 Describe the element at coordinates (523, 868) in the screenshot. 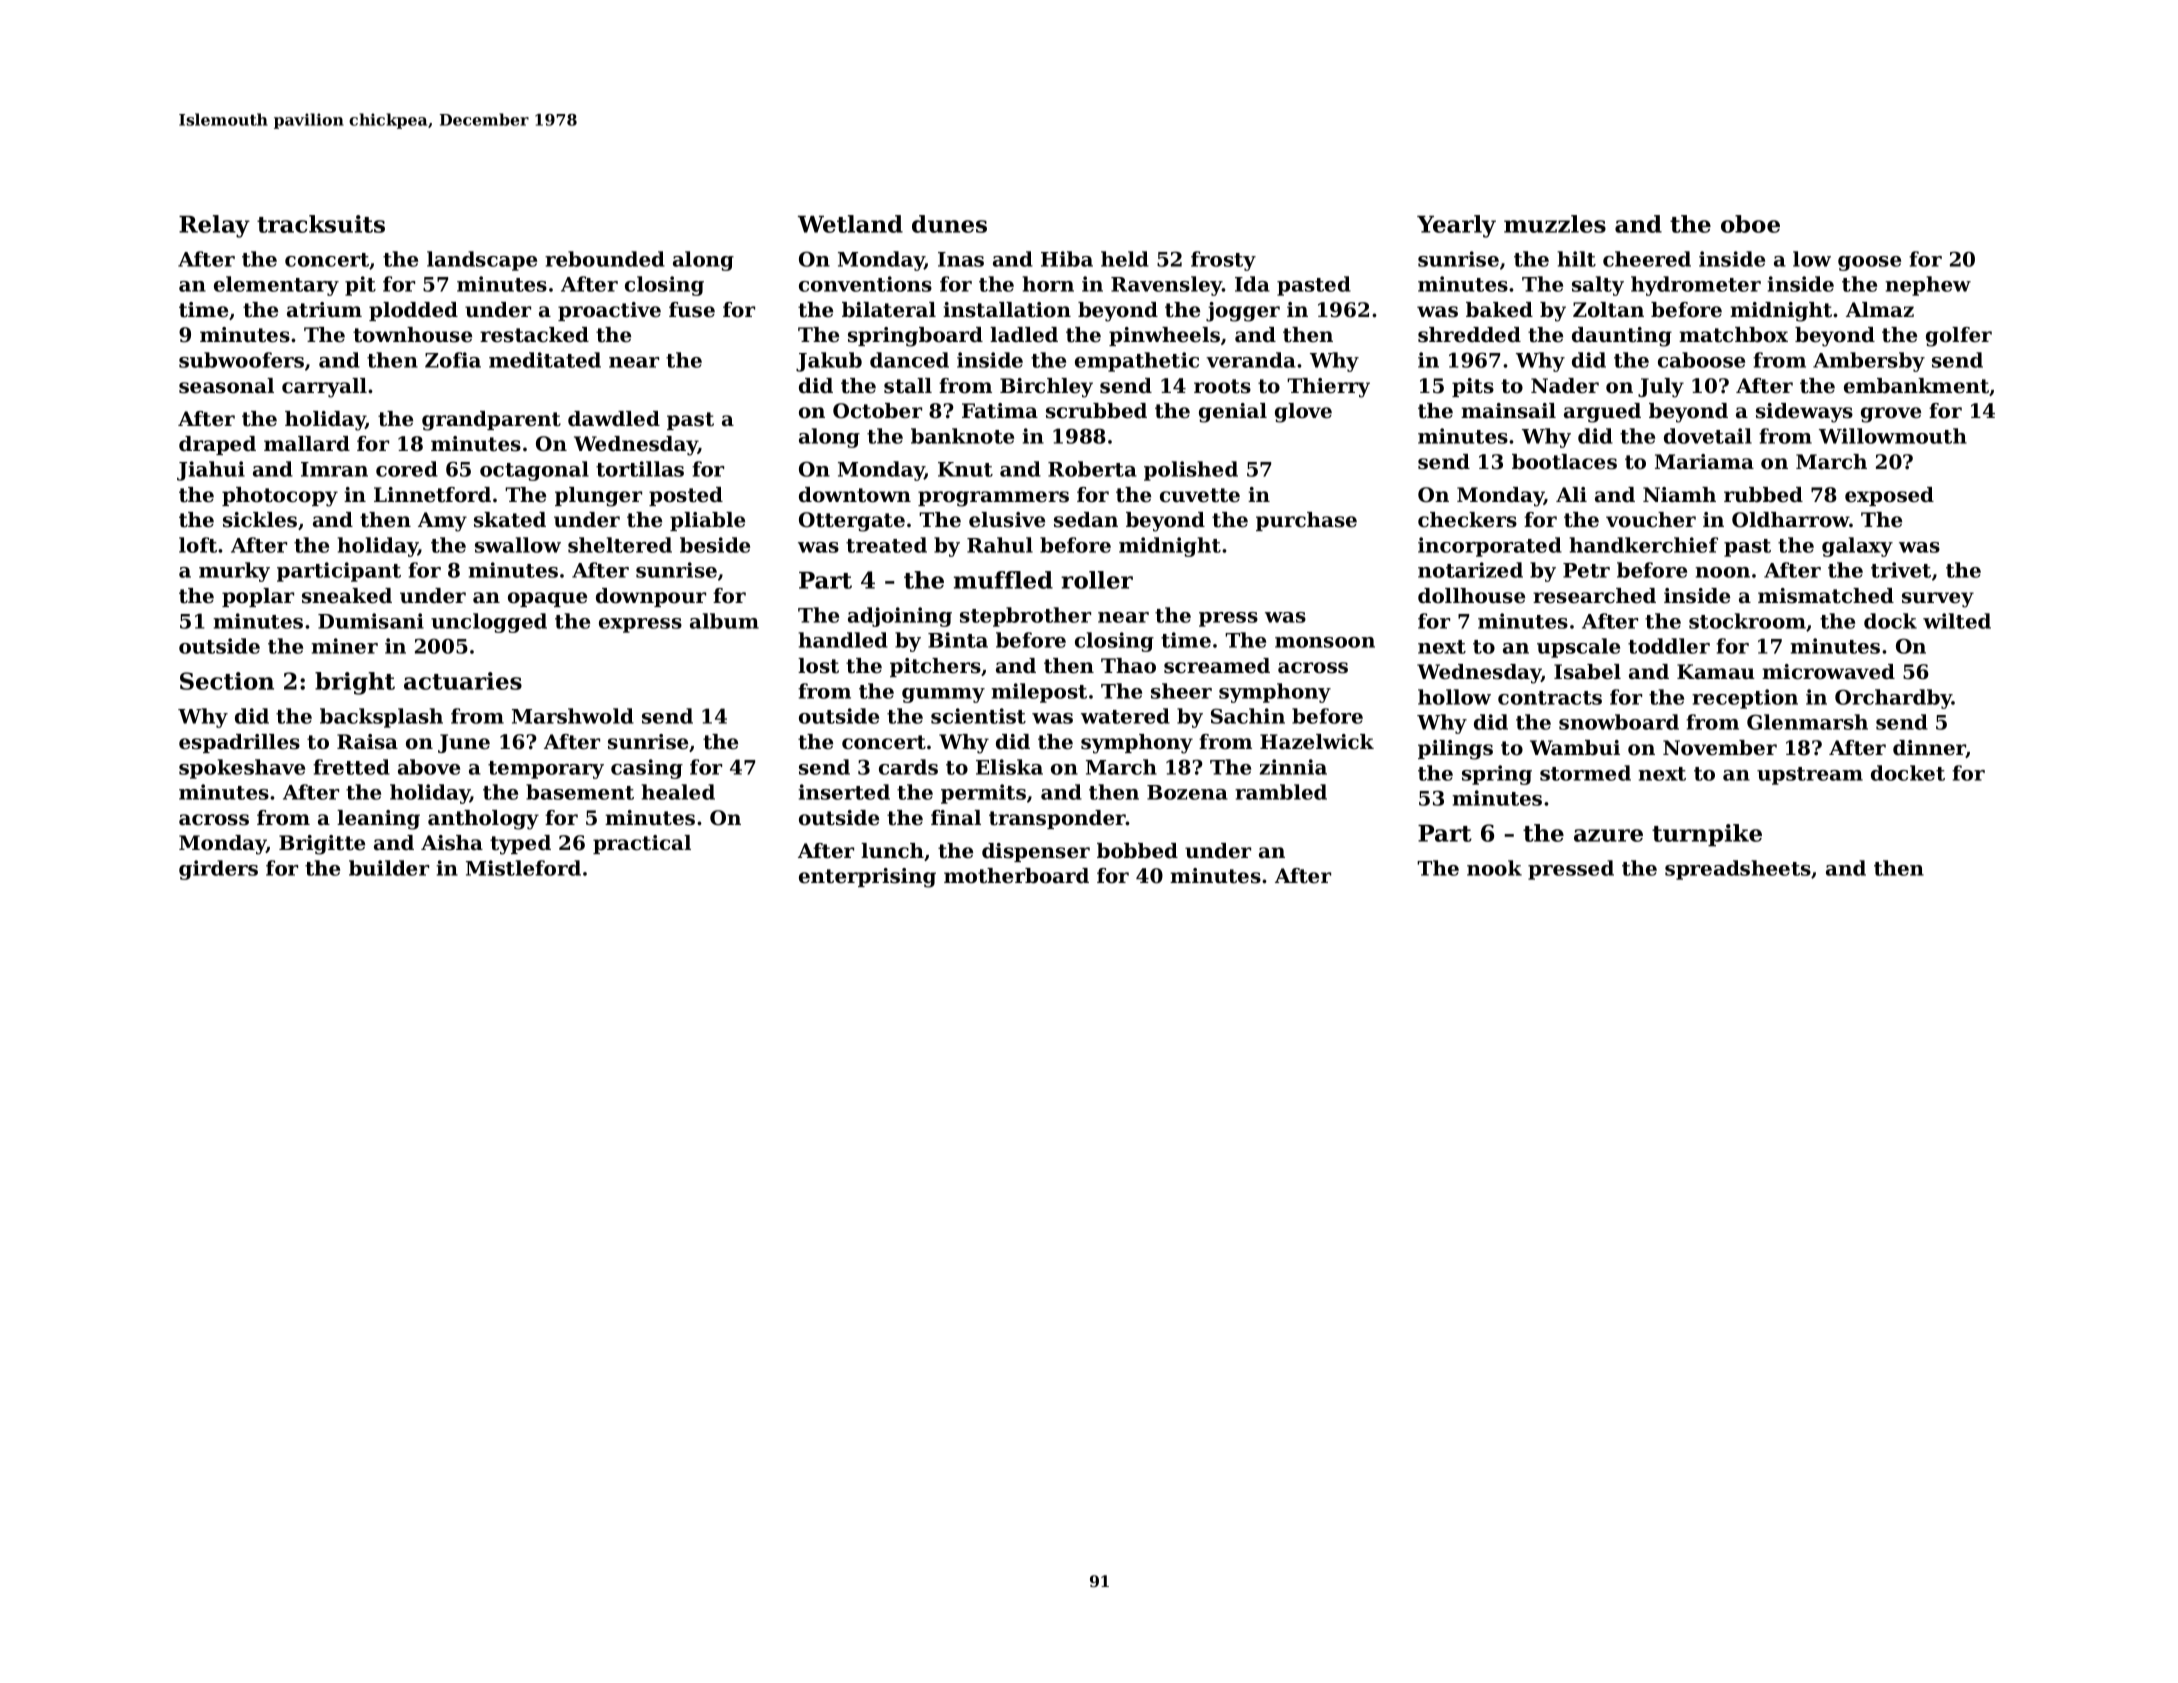

I see `Mistleford` at that location.
